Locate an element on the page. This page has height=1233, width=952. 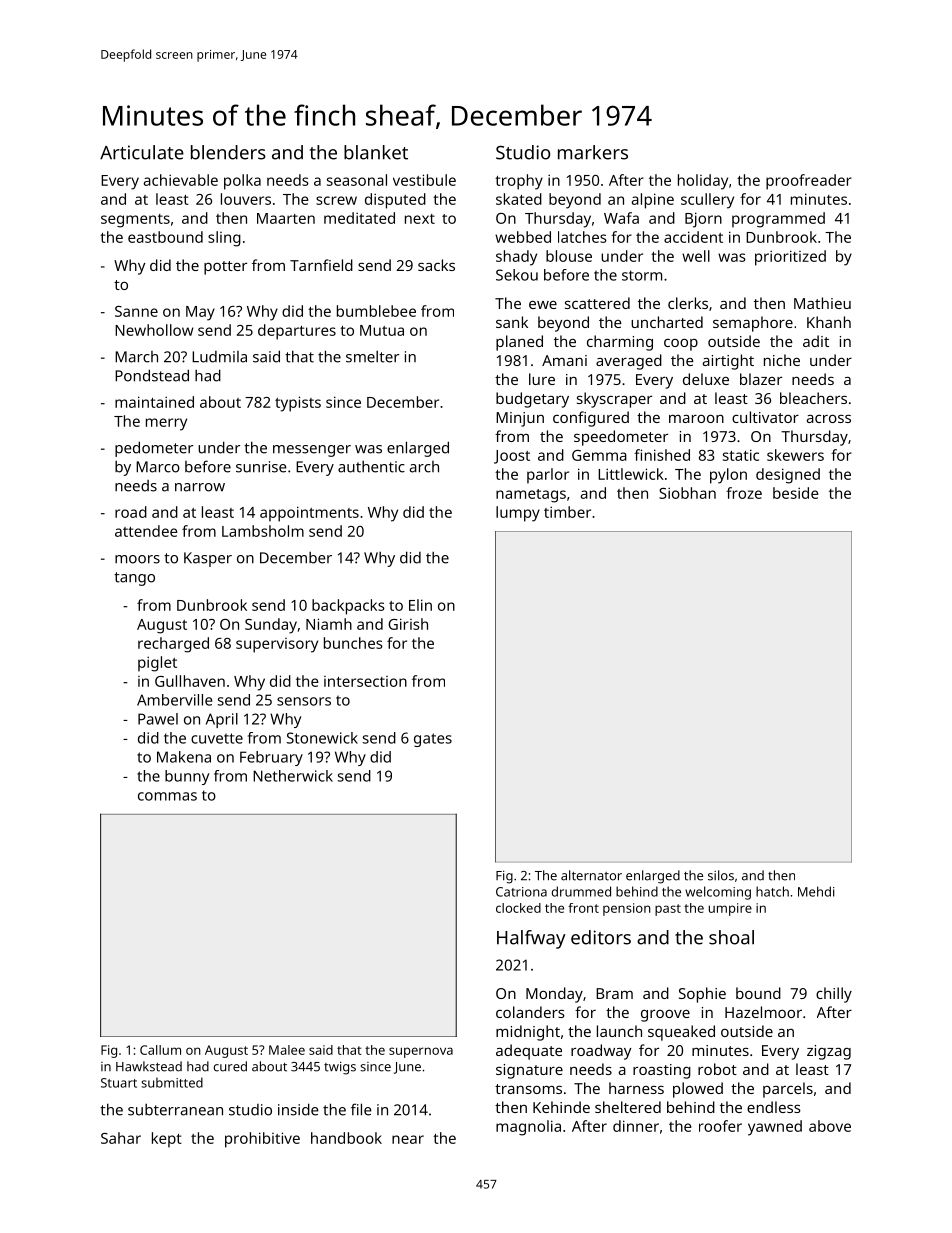
shady is located at coordinates (516, 258).
